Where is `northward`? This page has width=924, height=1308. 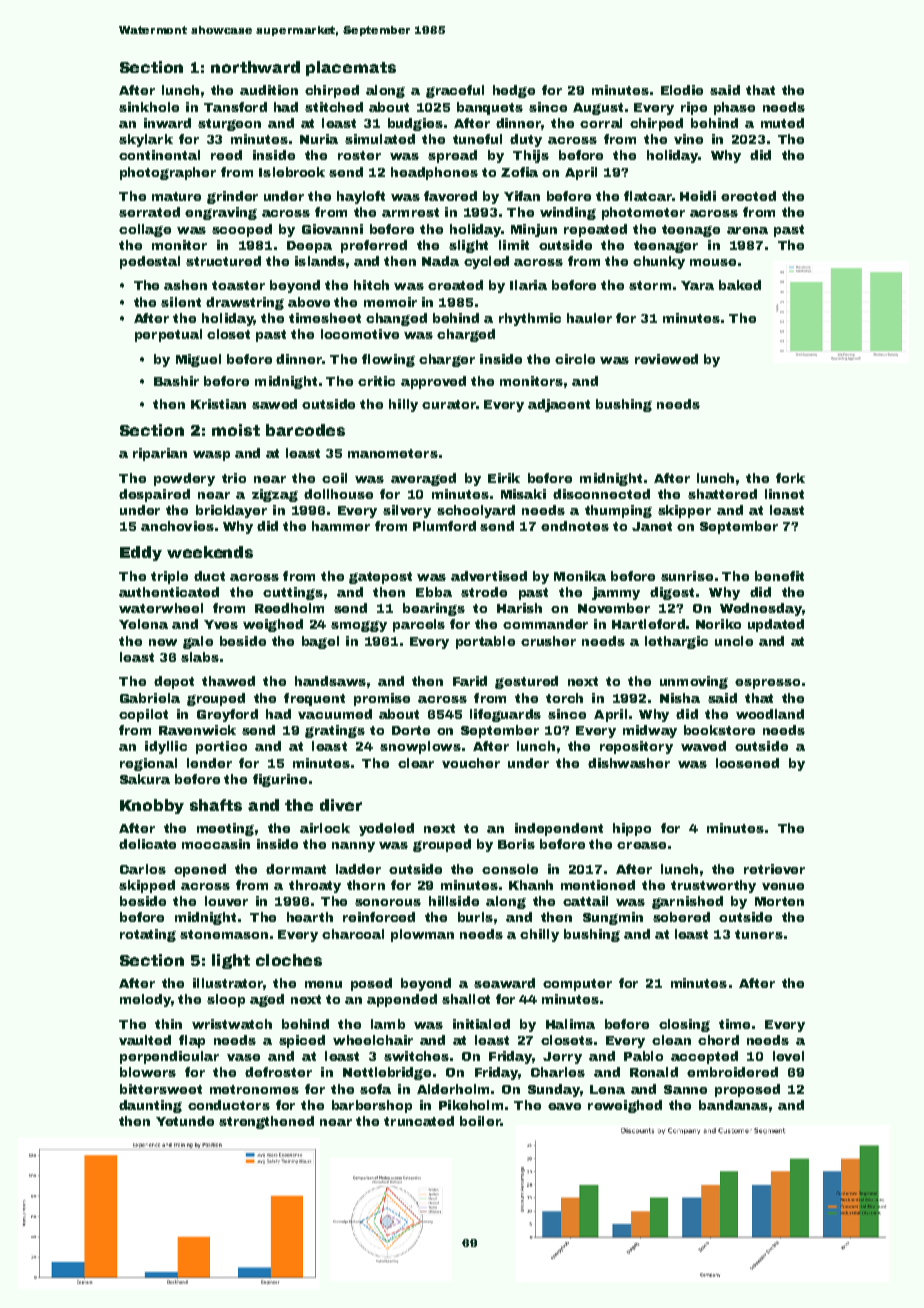 northward is located at coordinates (255, 67).
